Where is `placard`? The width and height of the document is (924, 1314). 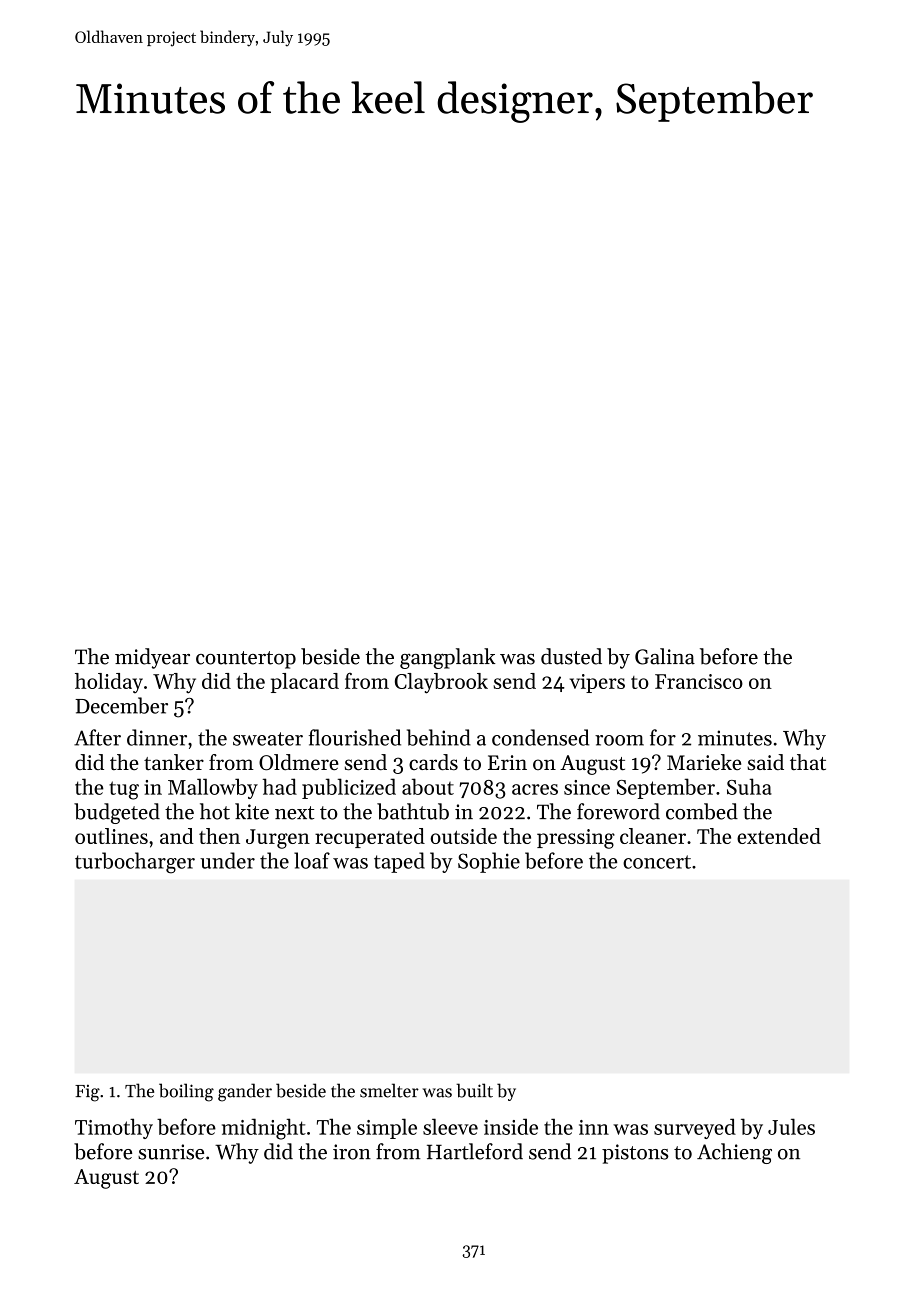
placard is located at coordinates (305, 683).
